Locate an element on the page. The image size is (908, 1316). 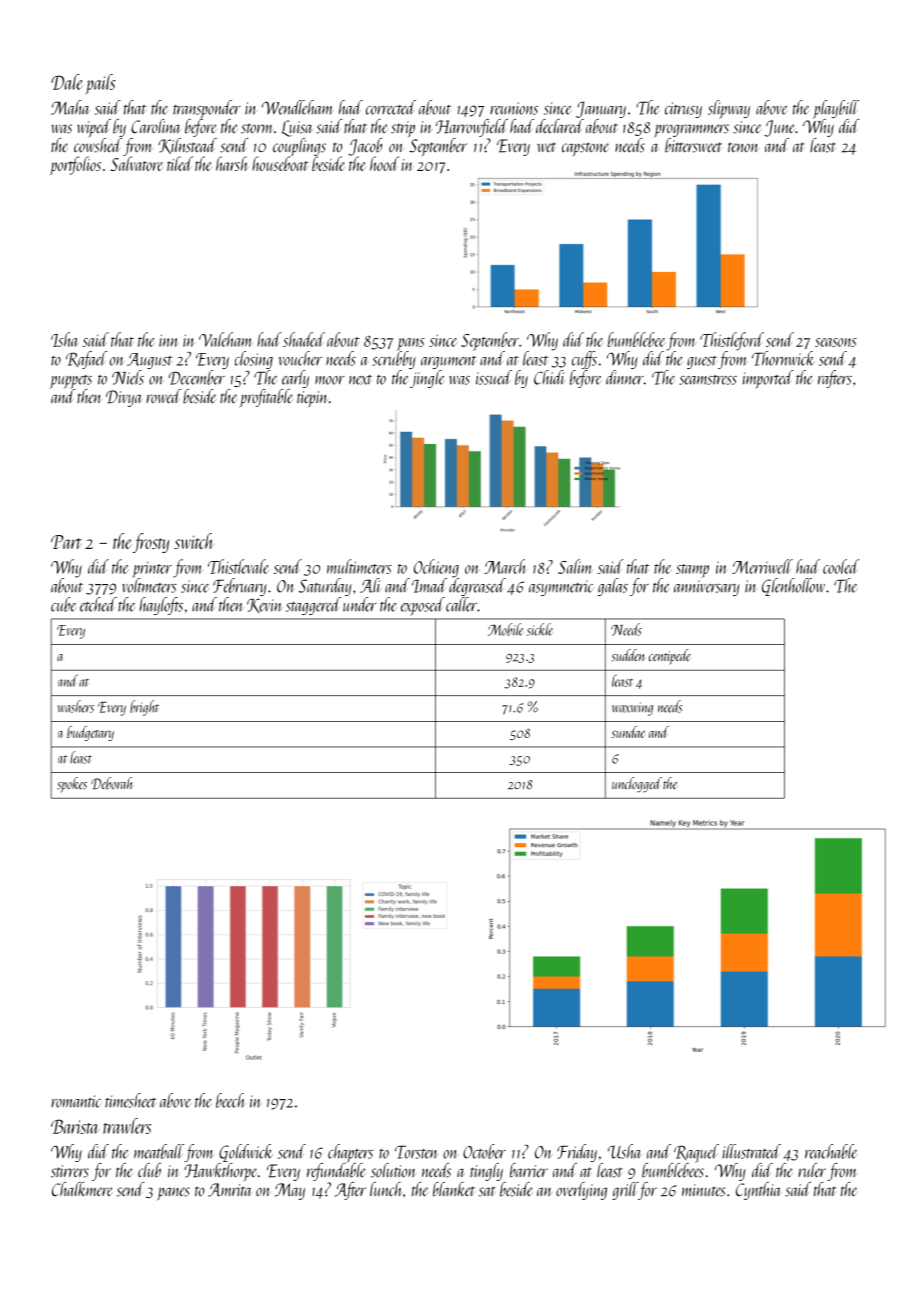
stirrers is located at coordinates (70, 1171).
